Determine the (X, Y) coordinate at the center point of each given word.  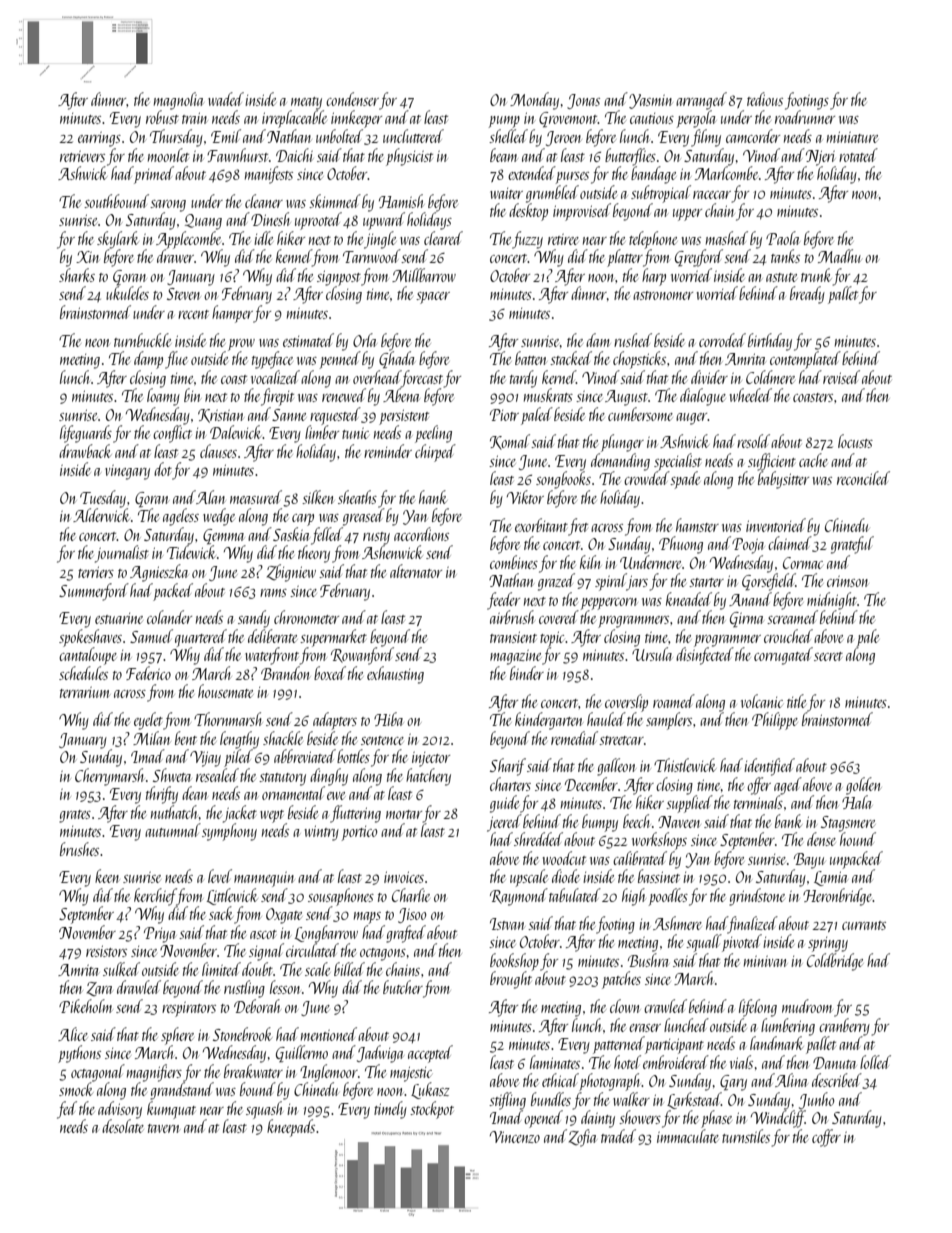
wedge (219, 517)
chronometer (306, 617)
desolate (123, 1126)
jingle (380, 240)
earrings (99, 139)
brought (511, 980)
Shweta (172, 775)
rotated (858, 155)
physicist (409, 157)
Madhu (839, 256)
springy (828, 944)
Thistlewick (685, 765)
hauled (606, 719)
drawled (139, 987)
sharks (77, 275)
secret (828, 656)
